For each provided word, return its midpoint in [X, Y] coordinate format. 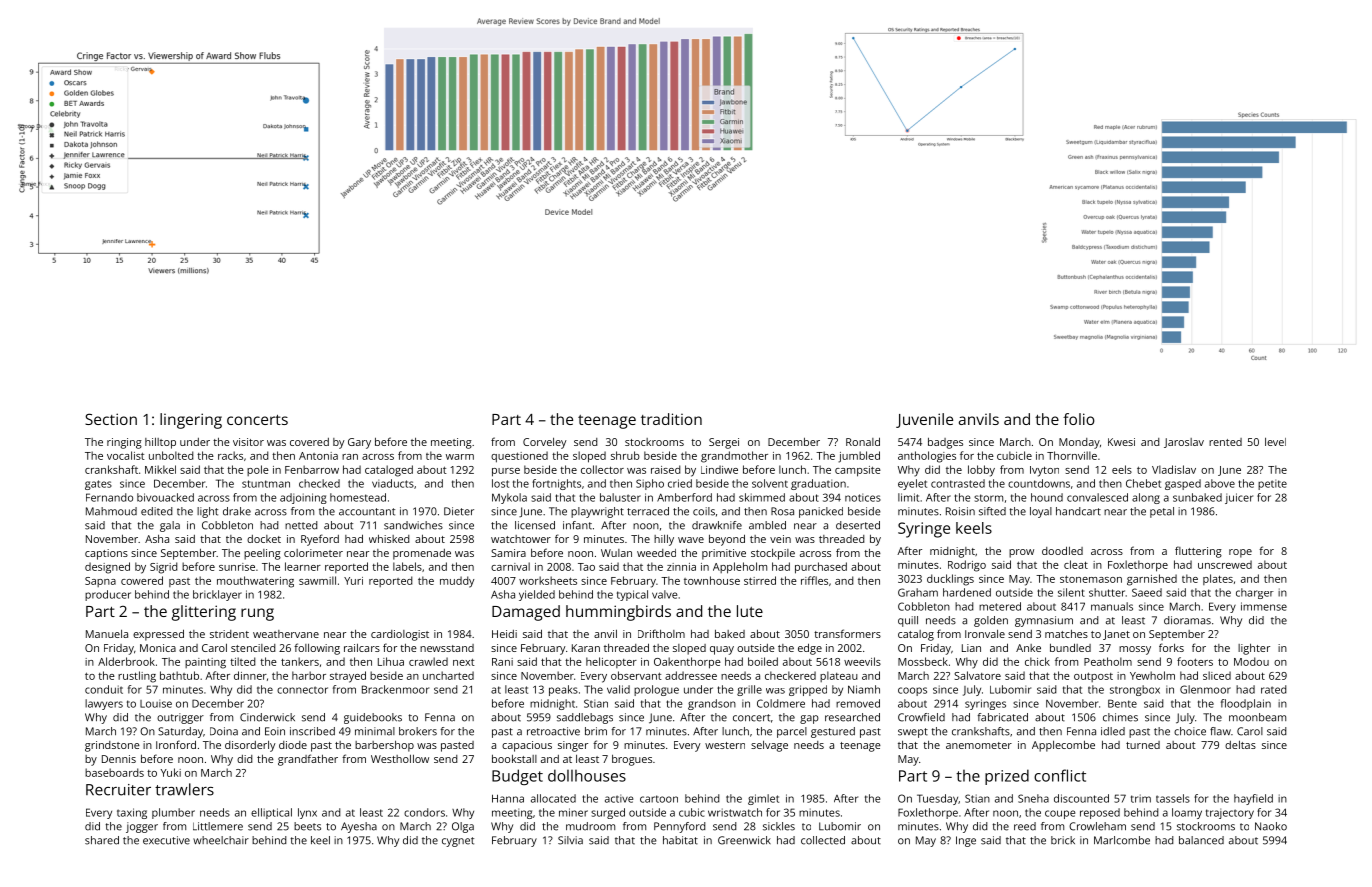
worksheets [548, 580]
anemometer [979, 745]
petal [1162, 512]
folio [1079, 419]
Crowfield [921, 717]
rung [257, 614]
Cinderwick [267, 717]
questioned [519, 457]
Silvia [570, 840]
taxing [132, 813]
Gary [359, 443]
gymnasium [1044, 621]
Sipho [650, 484]
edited [157, 511]
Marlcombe [1122, 840]
